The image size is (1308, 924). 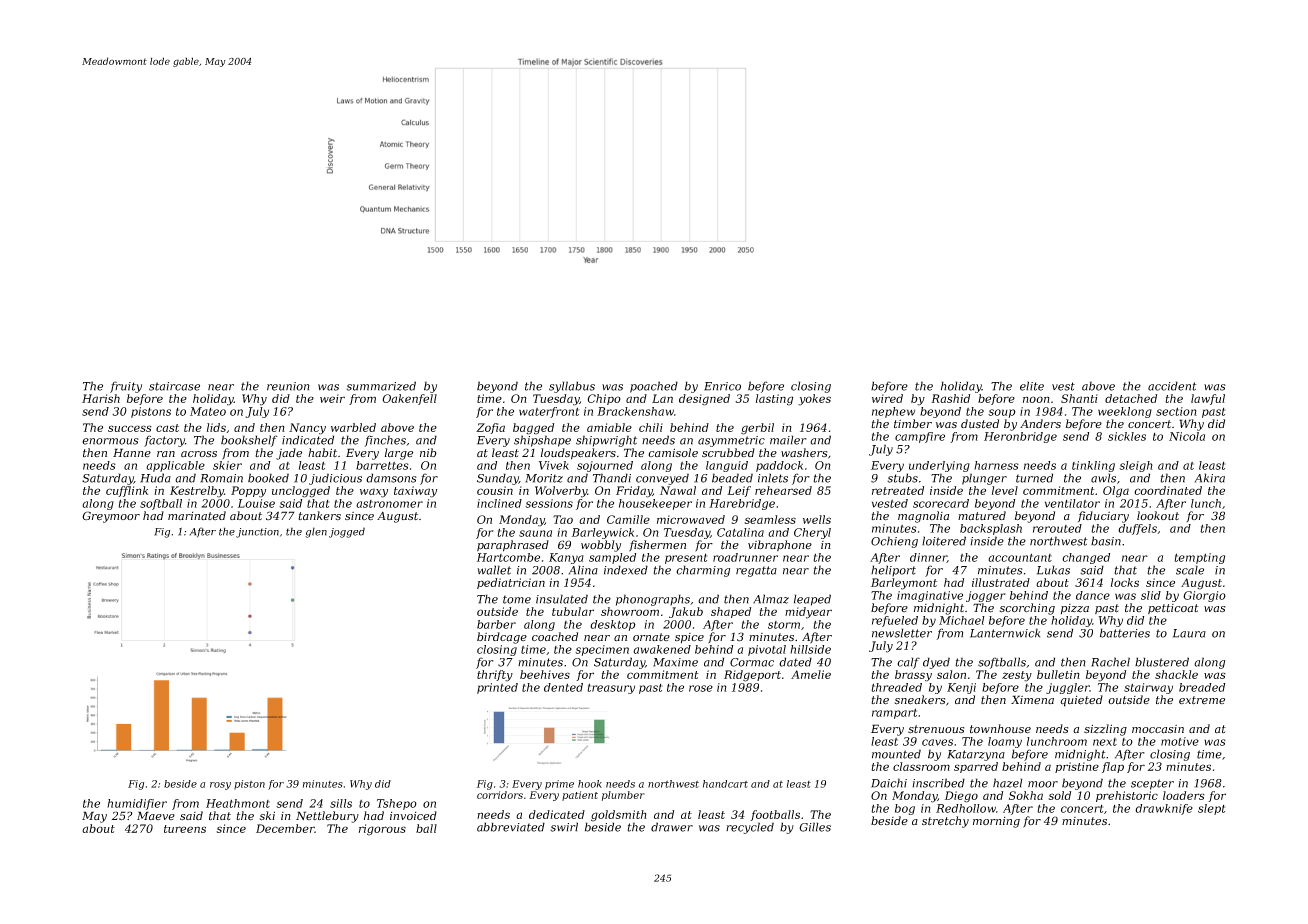 What do you see at coordinates (1079, 398) in the screenshot?
I see `Shanti` at bounding box center [1079, 398].
